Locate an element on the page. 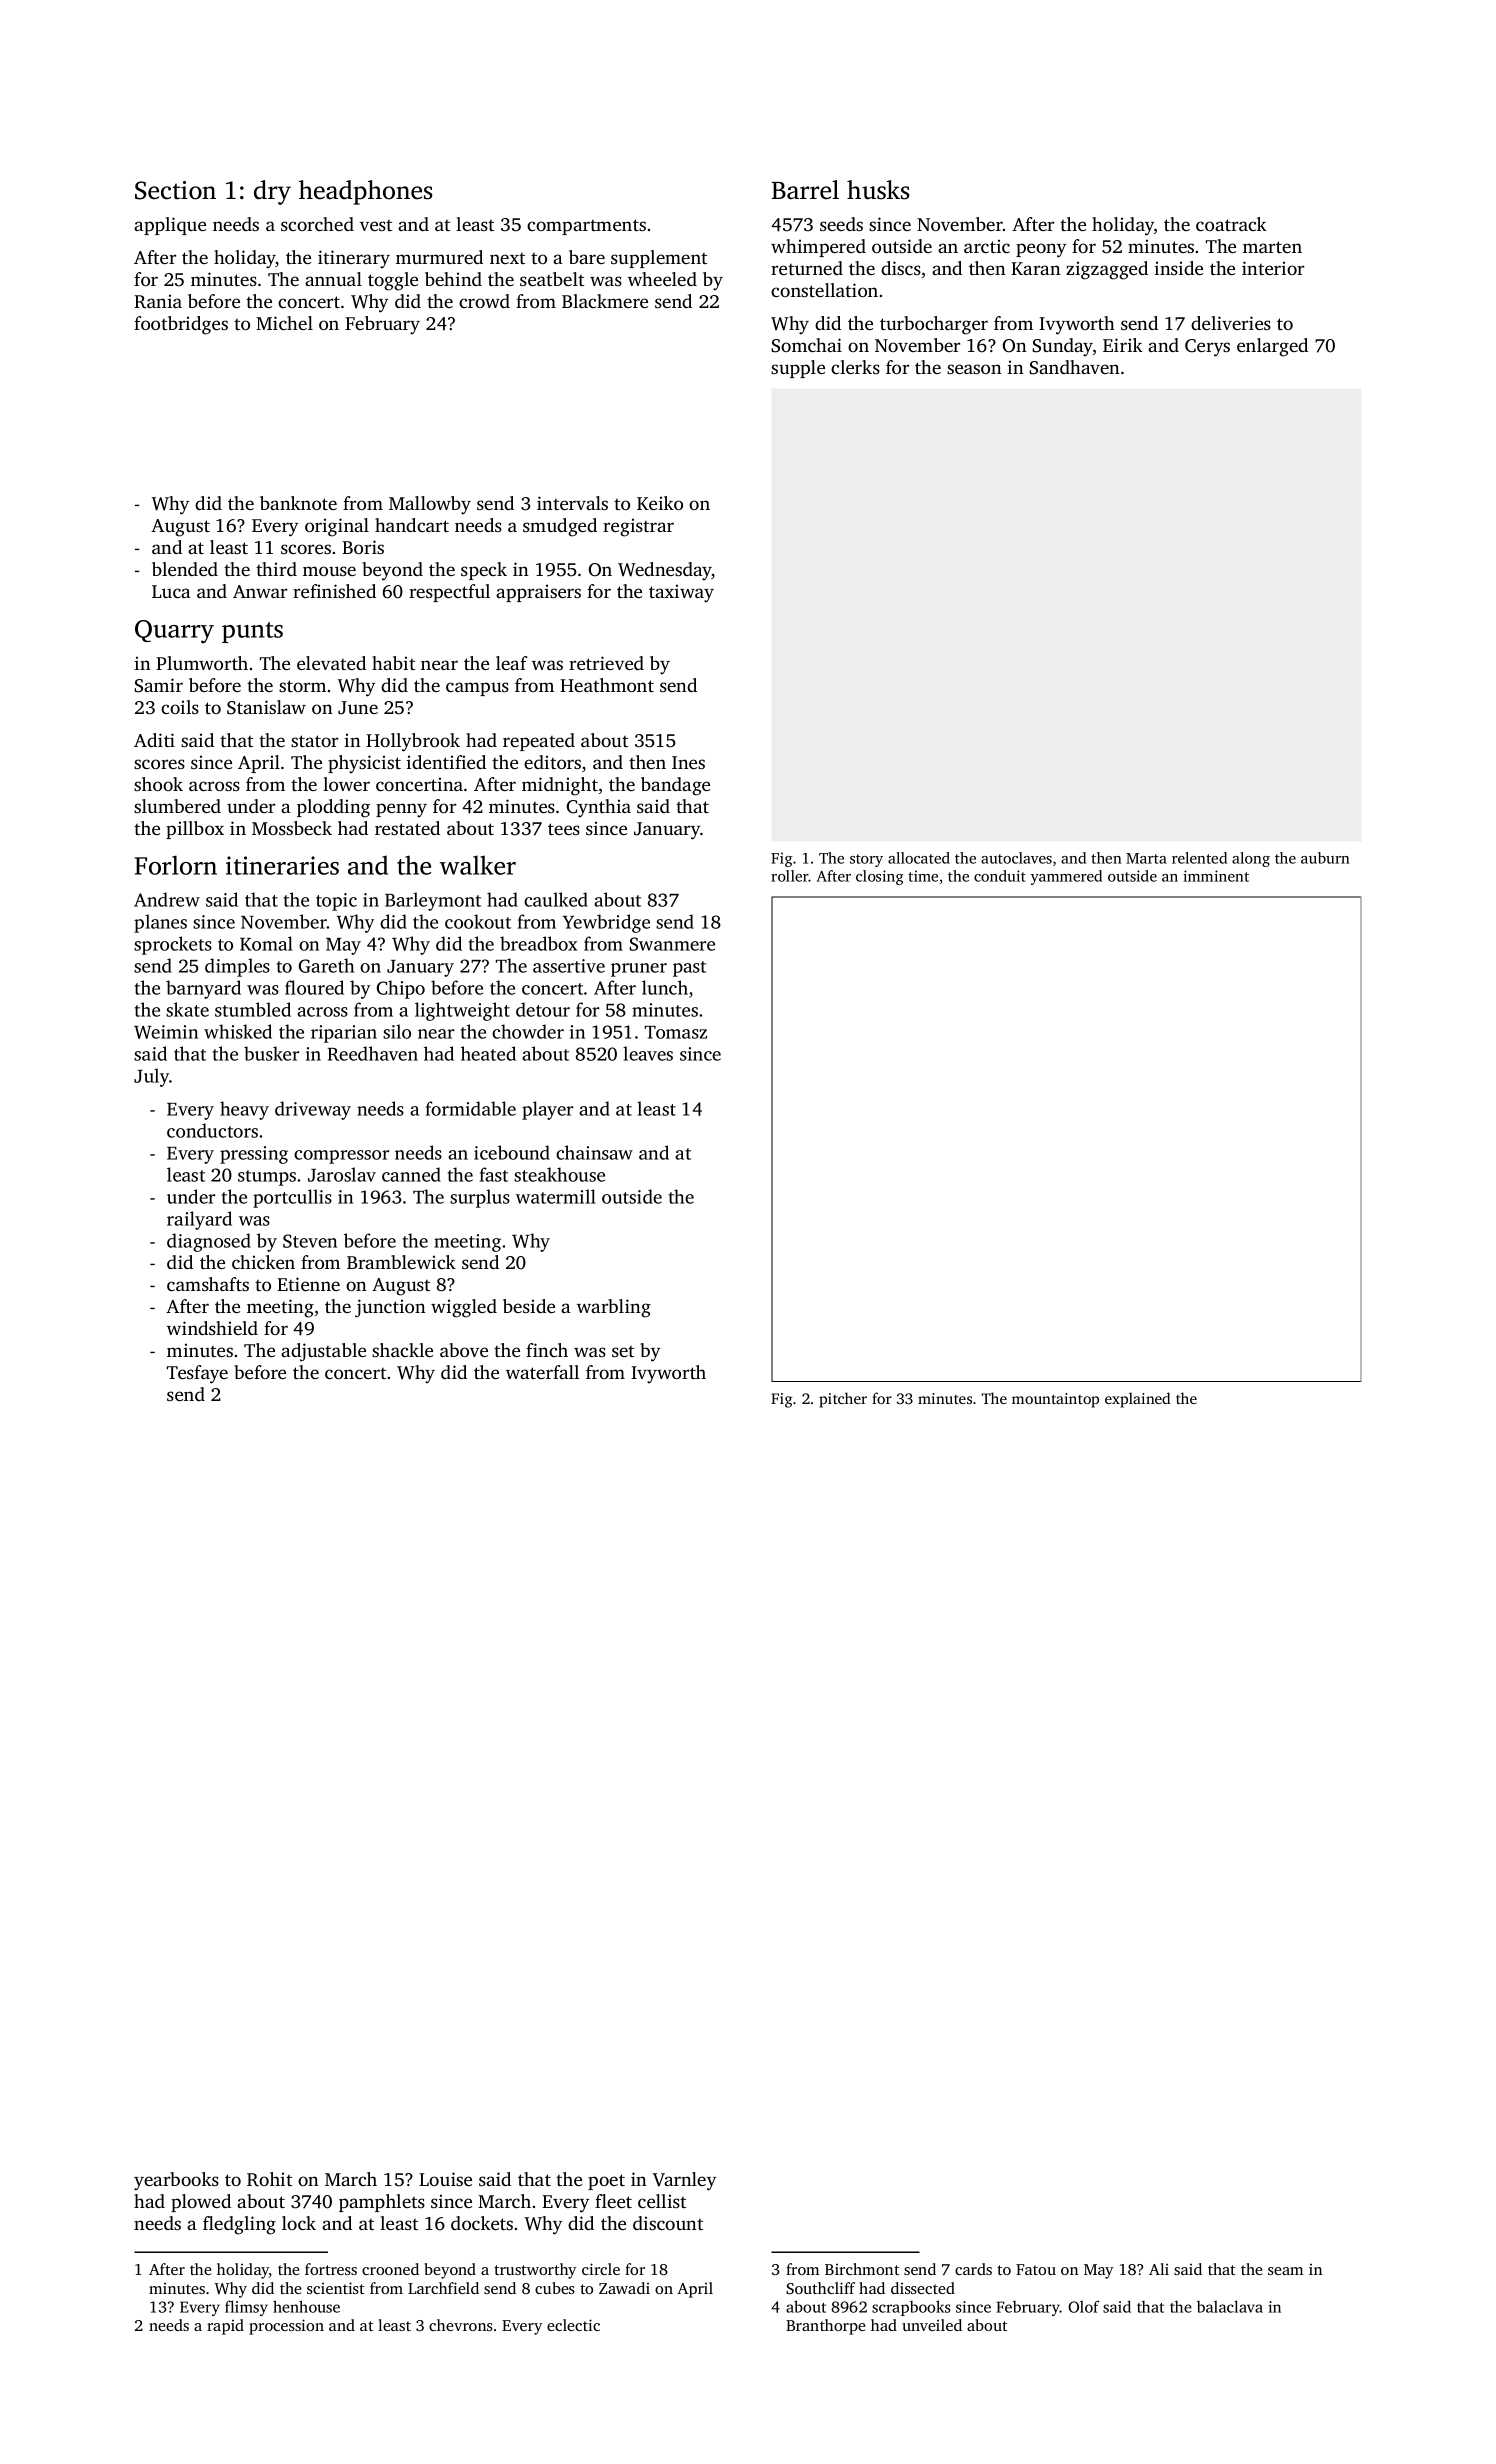  annual is located at coordinates (333, 279).
